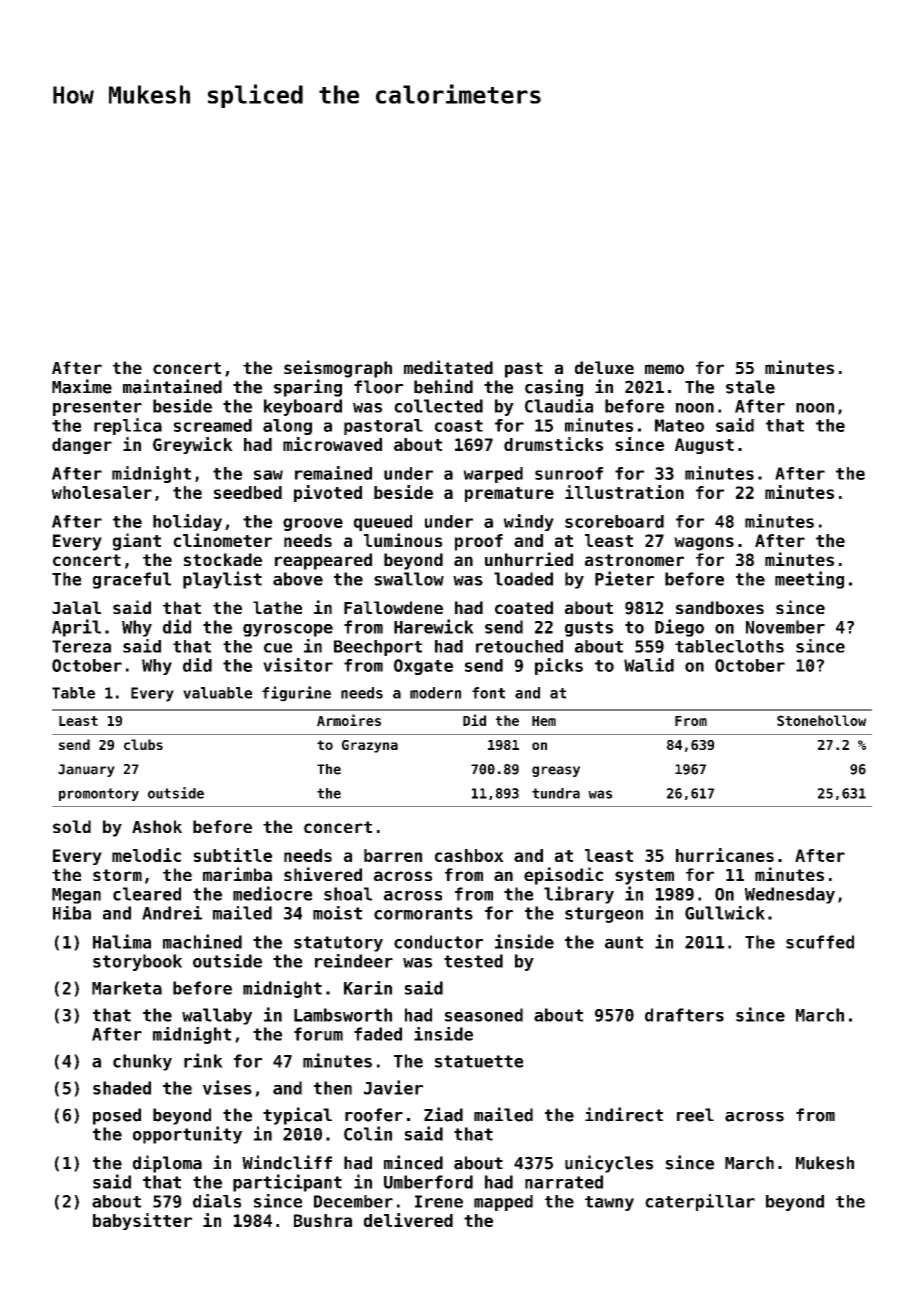 The height and width of the page is (1308, 924). I want to click on scoreboard, so click(614, 521).
